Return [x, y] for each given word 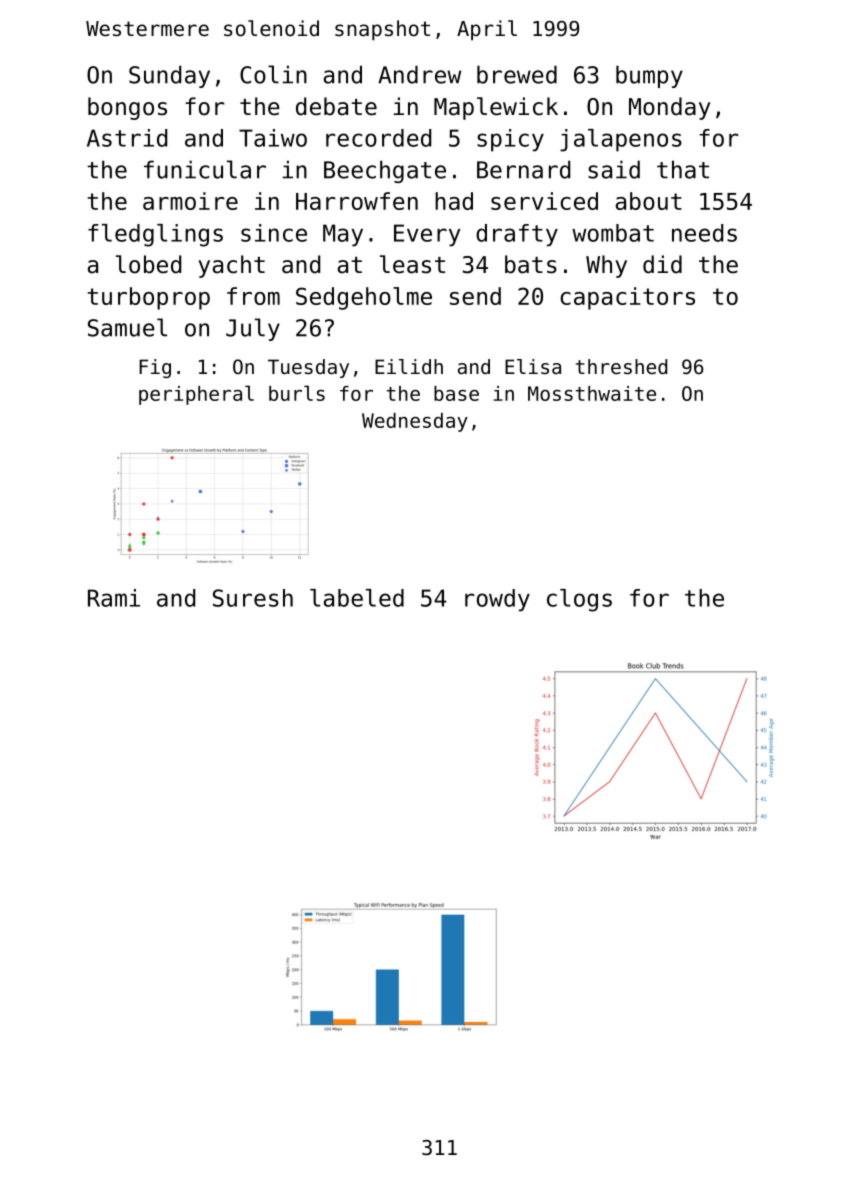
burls [297, 393]
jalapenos [621, 140]
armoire [190, 201]
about [649, 201]
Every [427, 235]
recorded [378, 138]
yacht [231, 266]
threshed [621, 367]
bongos [127, 108]
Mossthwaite [592, 393]
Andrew [419, 74]
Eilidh [409, 367]
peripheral [196, 395]
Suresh [253, 598]
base [456, 393]
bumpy [649, 76]
